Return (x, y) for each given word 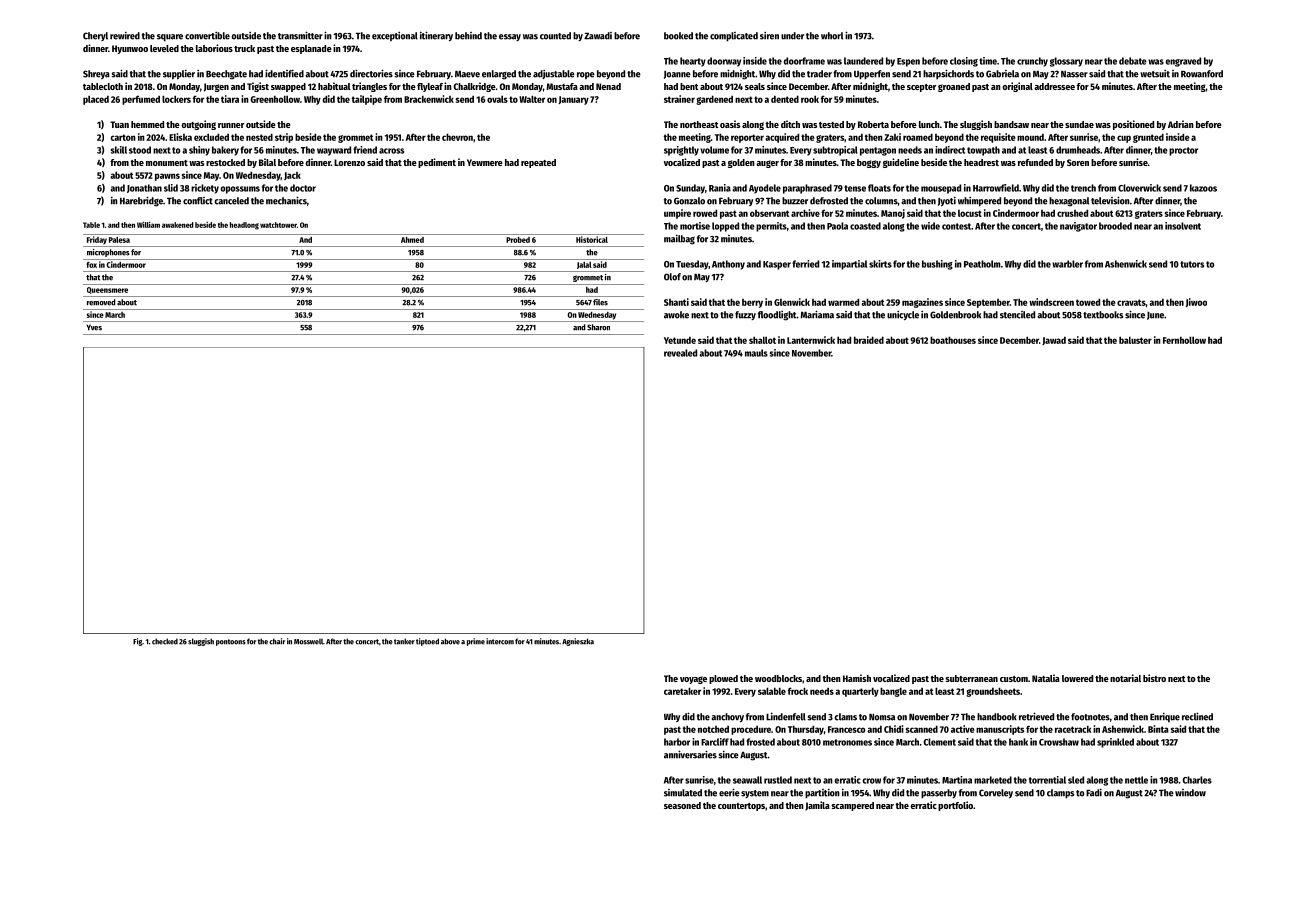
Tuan (119, 124)
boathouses (953, 340)
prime (476, 642)
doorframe (804, 61)
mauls (756, 353)
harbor (677, 742)
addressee (1054, 86)
